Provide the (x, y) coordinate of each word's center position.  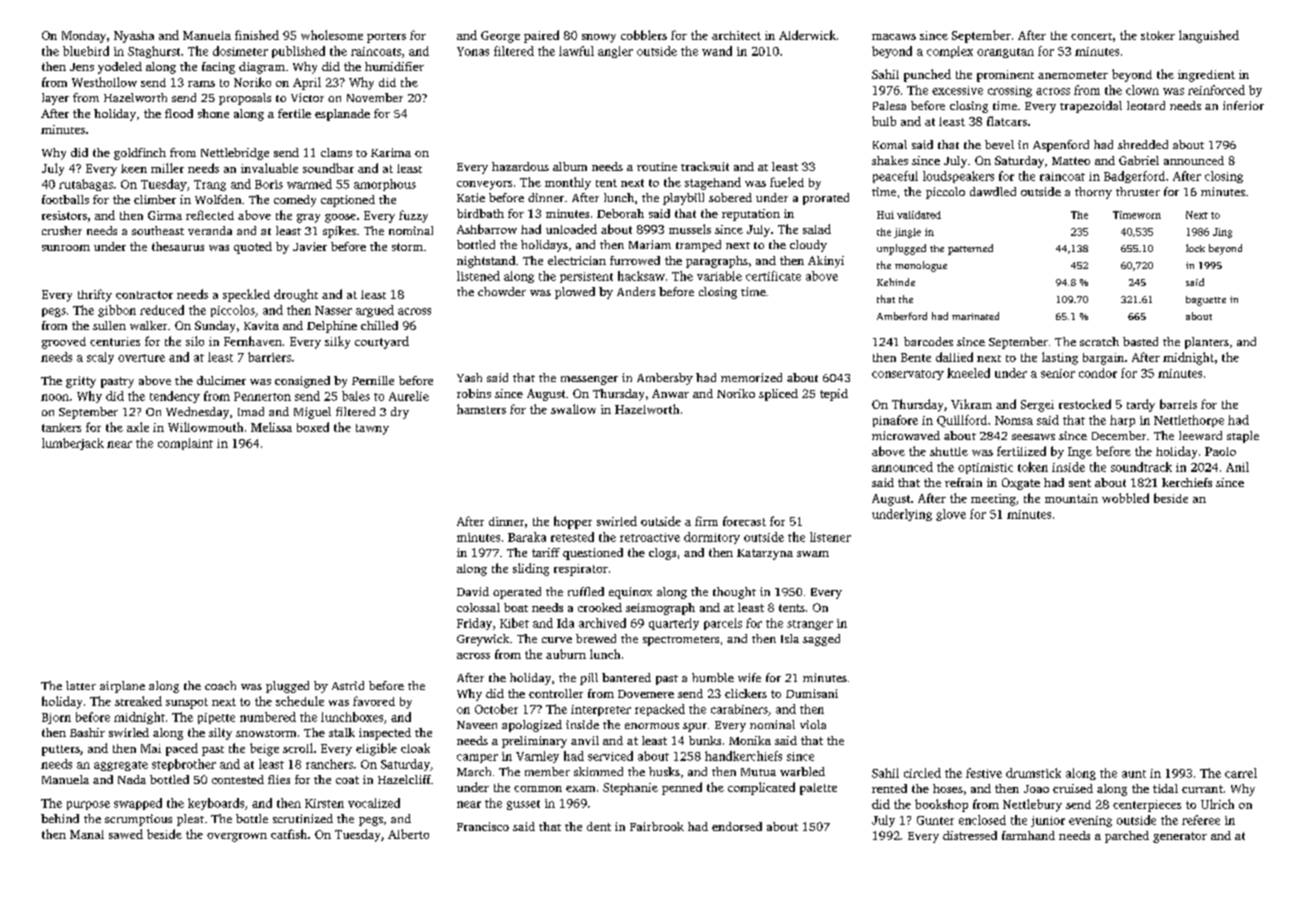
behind (60, 818)
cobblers (644, 35)
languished (1209, 36)
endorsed (737, 826)
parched (1127, 837)
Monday (84, 37)
